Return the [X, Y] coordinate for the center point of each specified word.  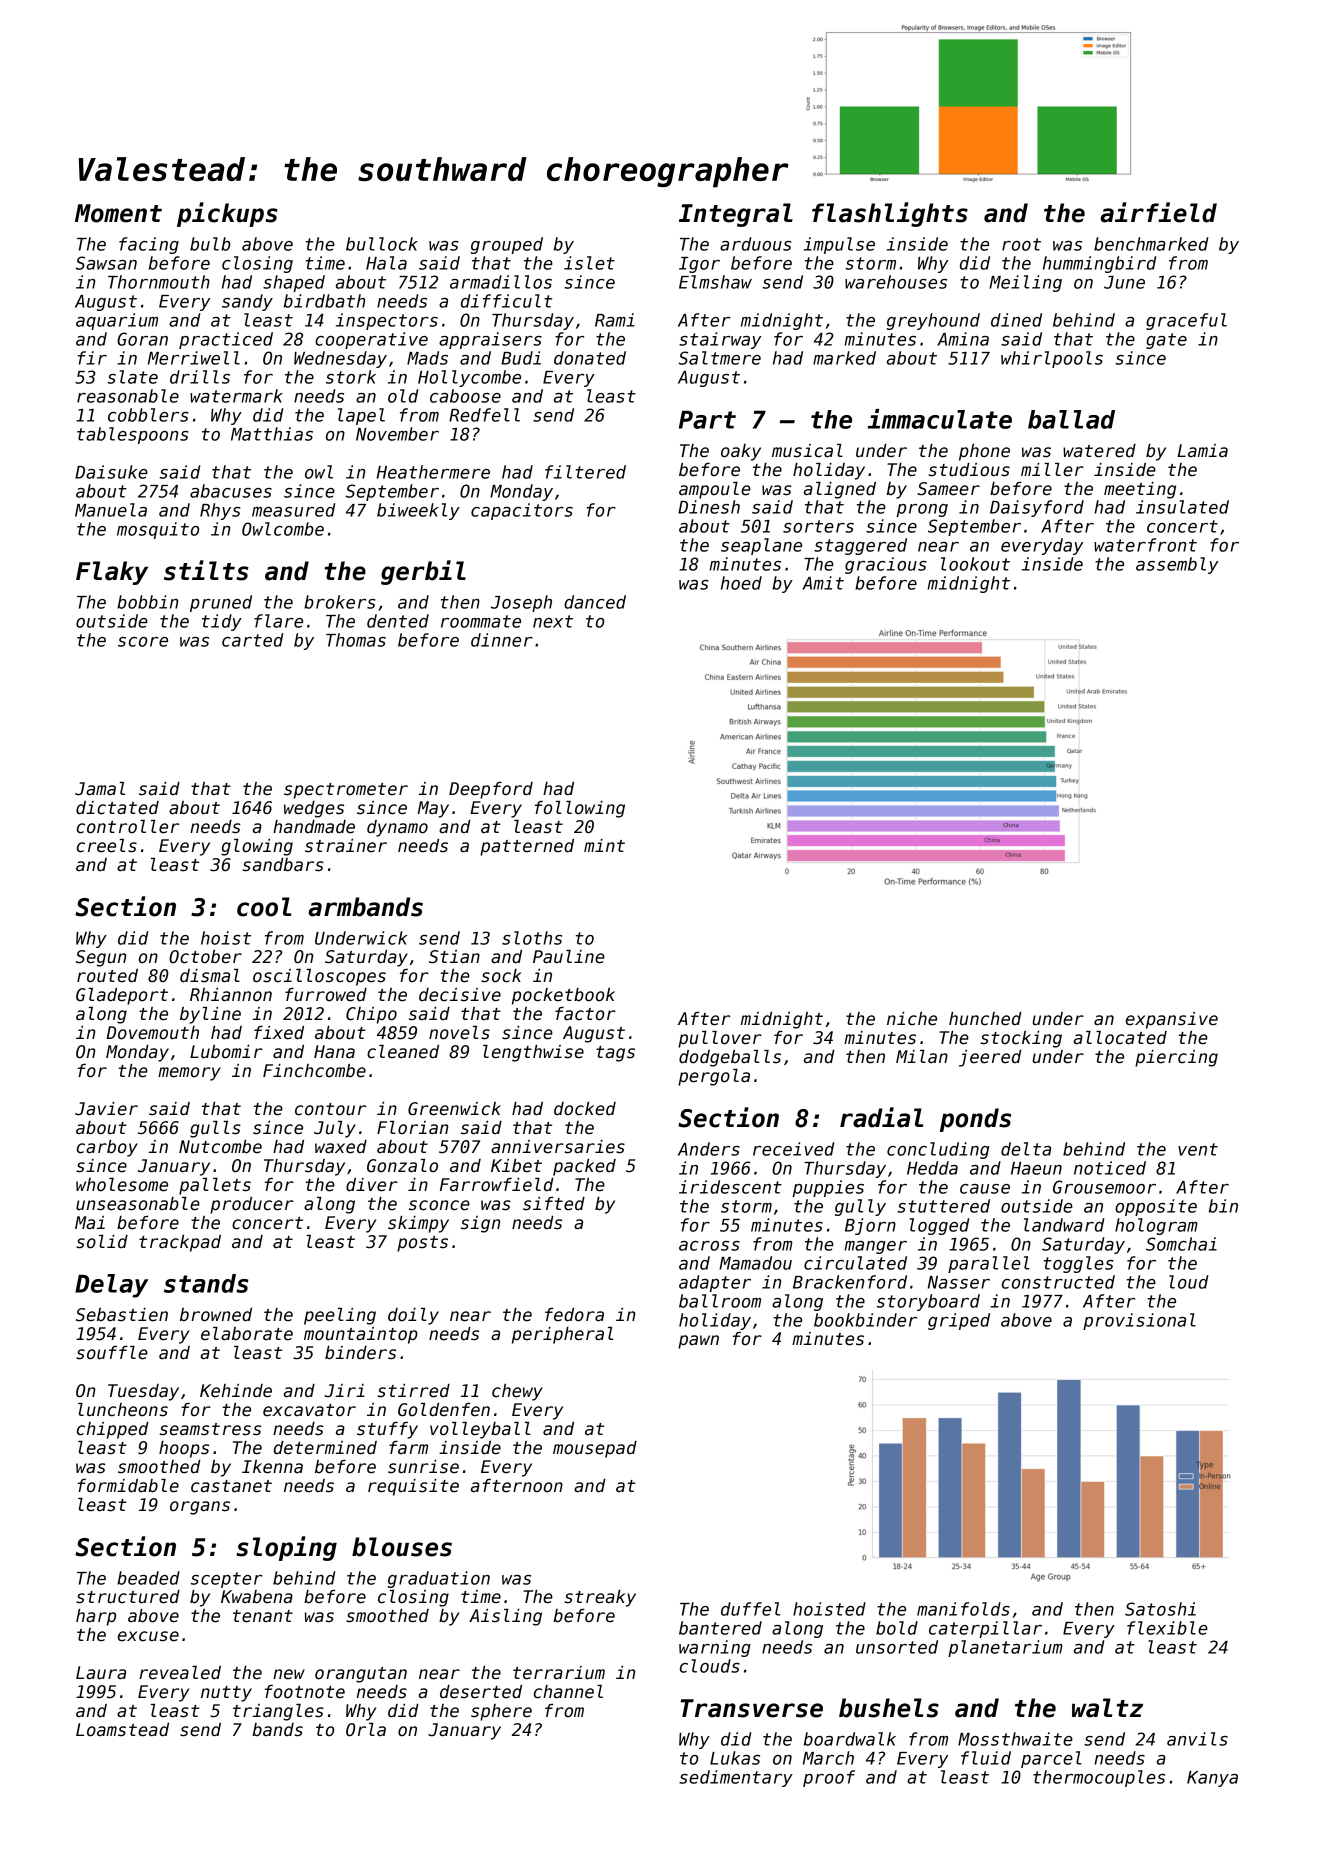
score [143, 642]
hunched [985, 1019]
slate [133, 377]
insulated [1182, 507]
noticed [1110, 1168]
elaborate [247, 1334]
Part [707, 419]
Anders [709, 1149]
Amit [823, 583]
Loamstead [122, 1730]
